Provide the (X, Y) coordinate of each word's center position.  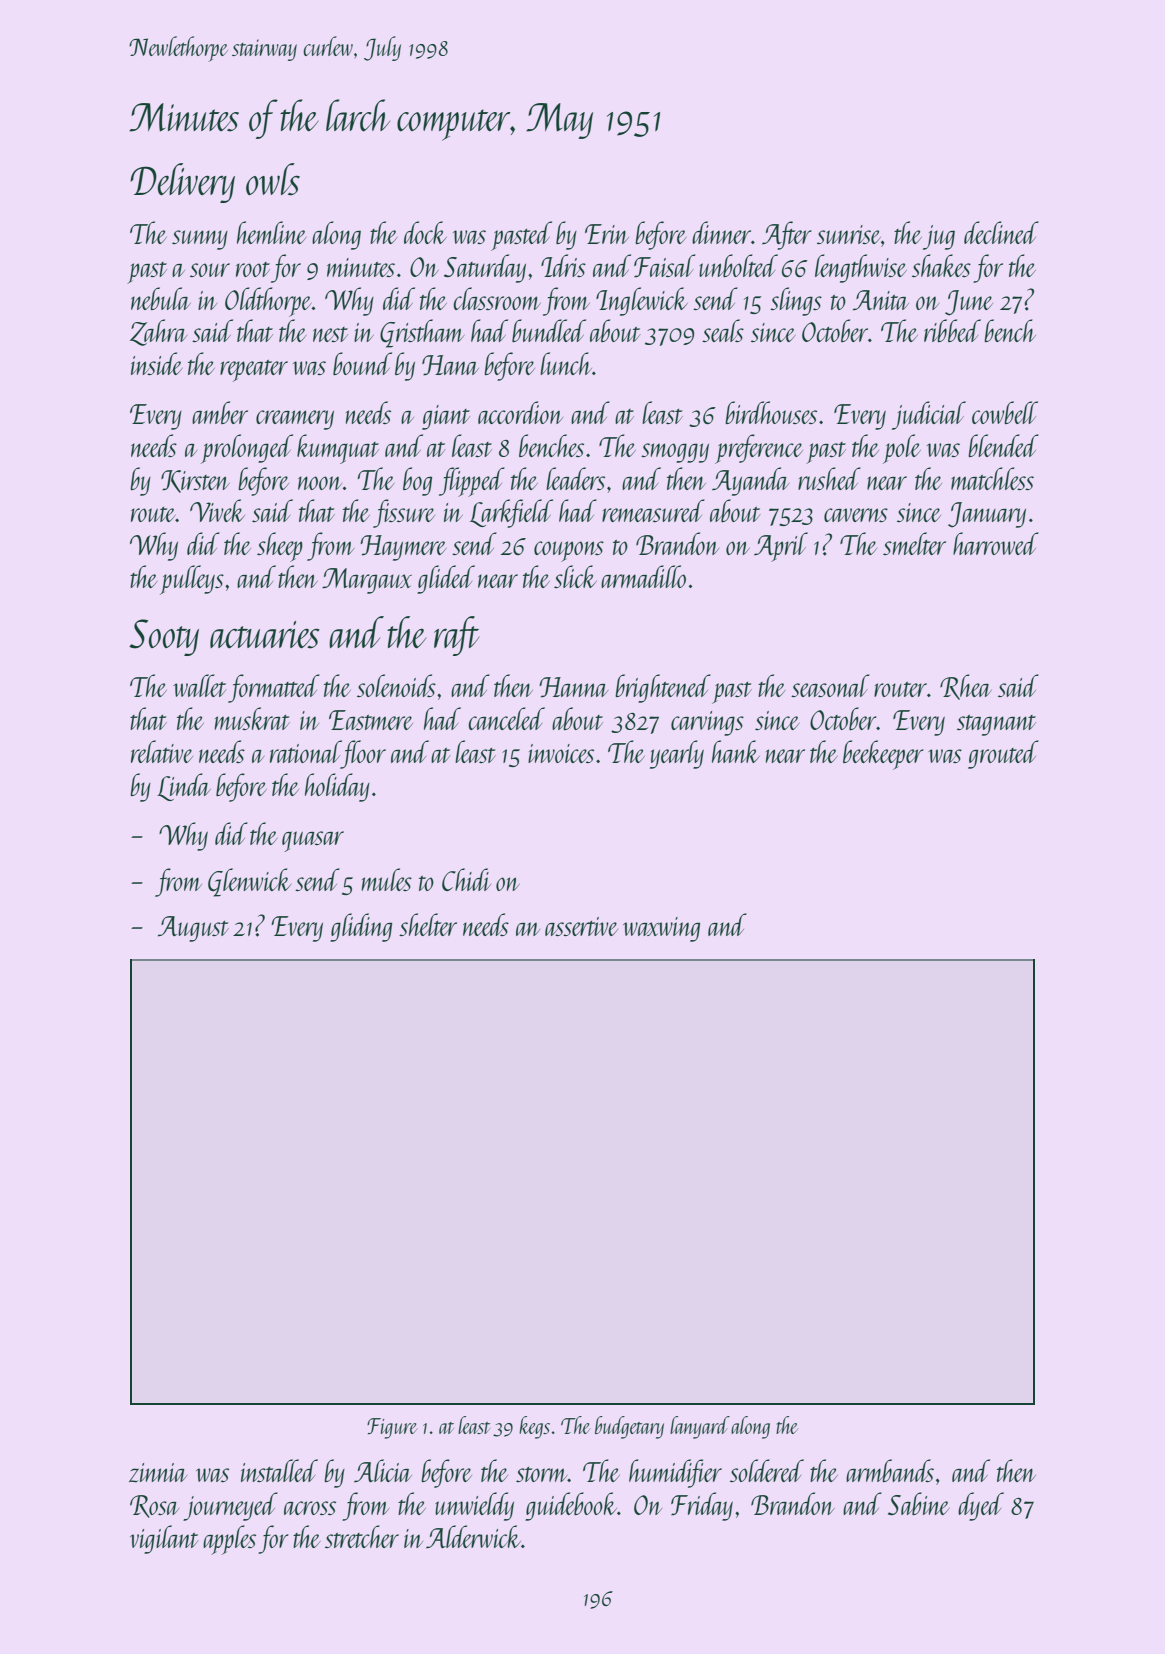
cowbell (1005, 412)
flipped (472, 482)
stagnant (996, 725)
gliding (361, 927)
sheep (280, 547)
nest (330, 334)
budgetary (629, 1427)
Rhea (966, 687)
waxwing (661, 929)
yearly (677, 754)
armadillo (643, 576)
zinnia (158, 1473)
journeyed (230, 1506)
